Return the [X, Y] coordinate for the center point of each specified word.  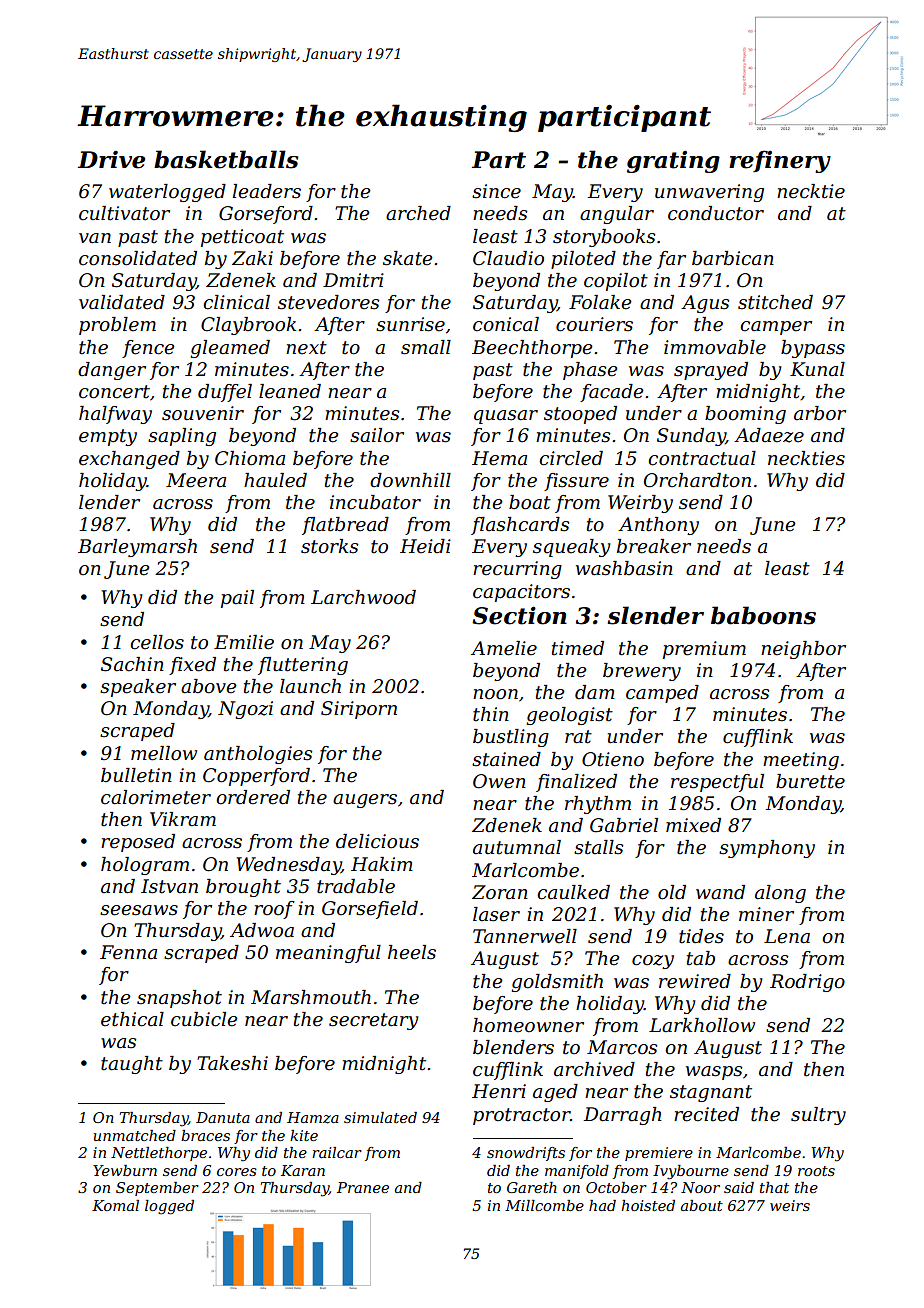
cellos [157, 642]
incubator [375, 502]
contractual [702, 458]
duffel [225, 393]
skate [408, 258]
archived [594, 1069]
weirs [790, 1205]
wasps [714, 1073]
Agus [705, 304]
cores [237, 1172]
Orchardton [697, 480]
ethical [132, 1019]
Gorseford [266, 215]
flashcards [520, 526]
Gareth [532, 1187]
